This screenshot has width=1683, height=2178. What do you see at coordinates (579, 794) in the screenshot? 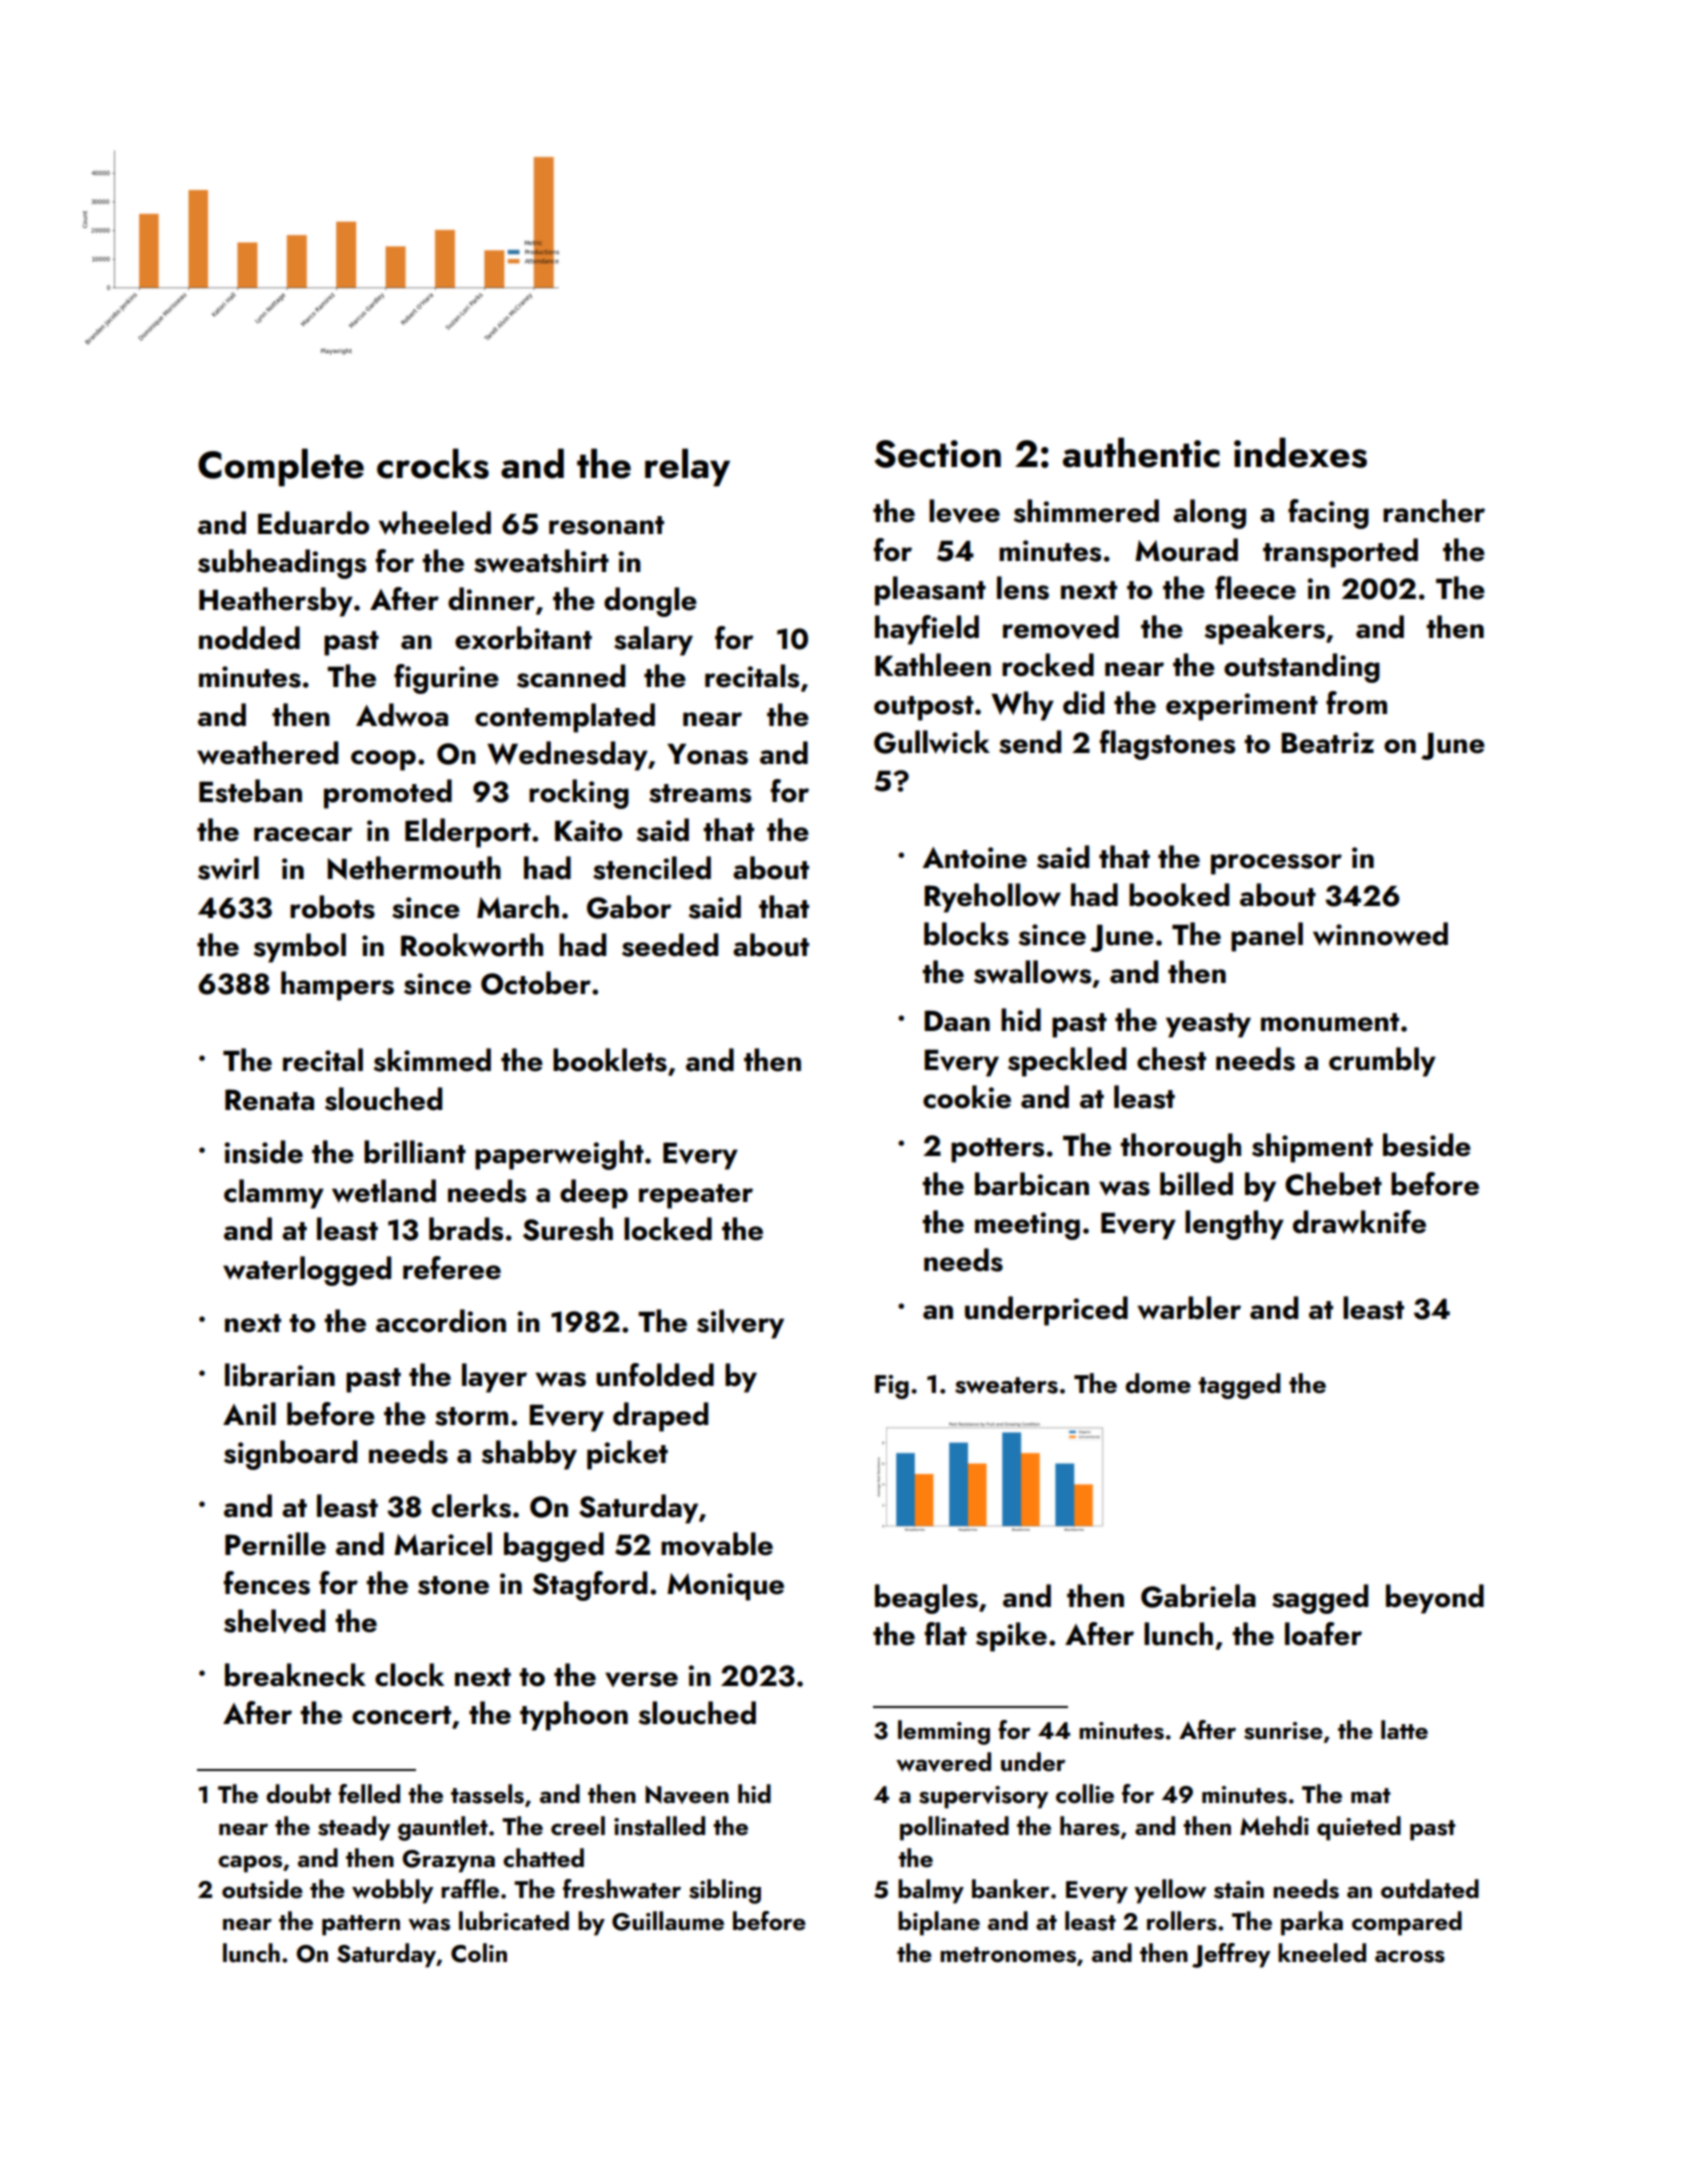
I see `rocking` at bounding box center [579, 794].
